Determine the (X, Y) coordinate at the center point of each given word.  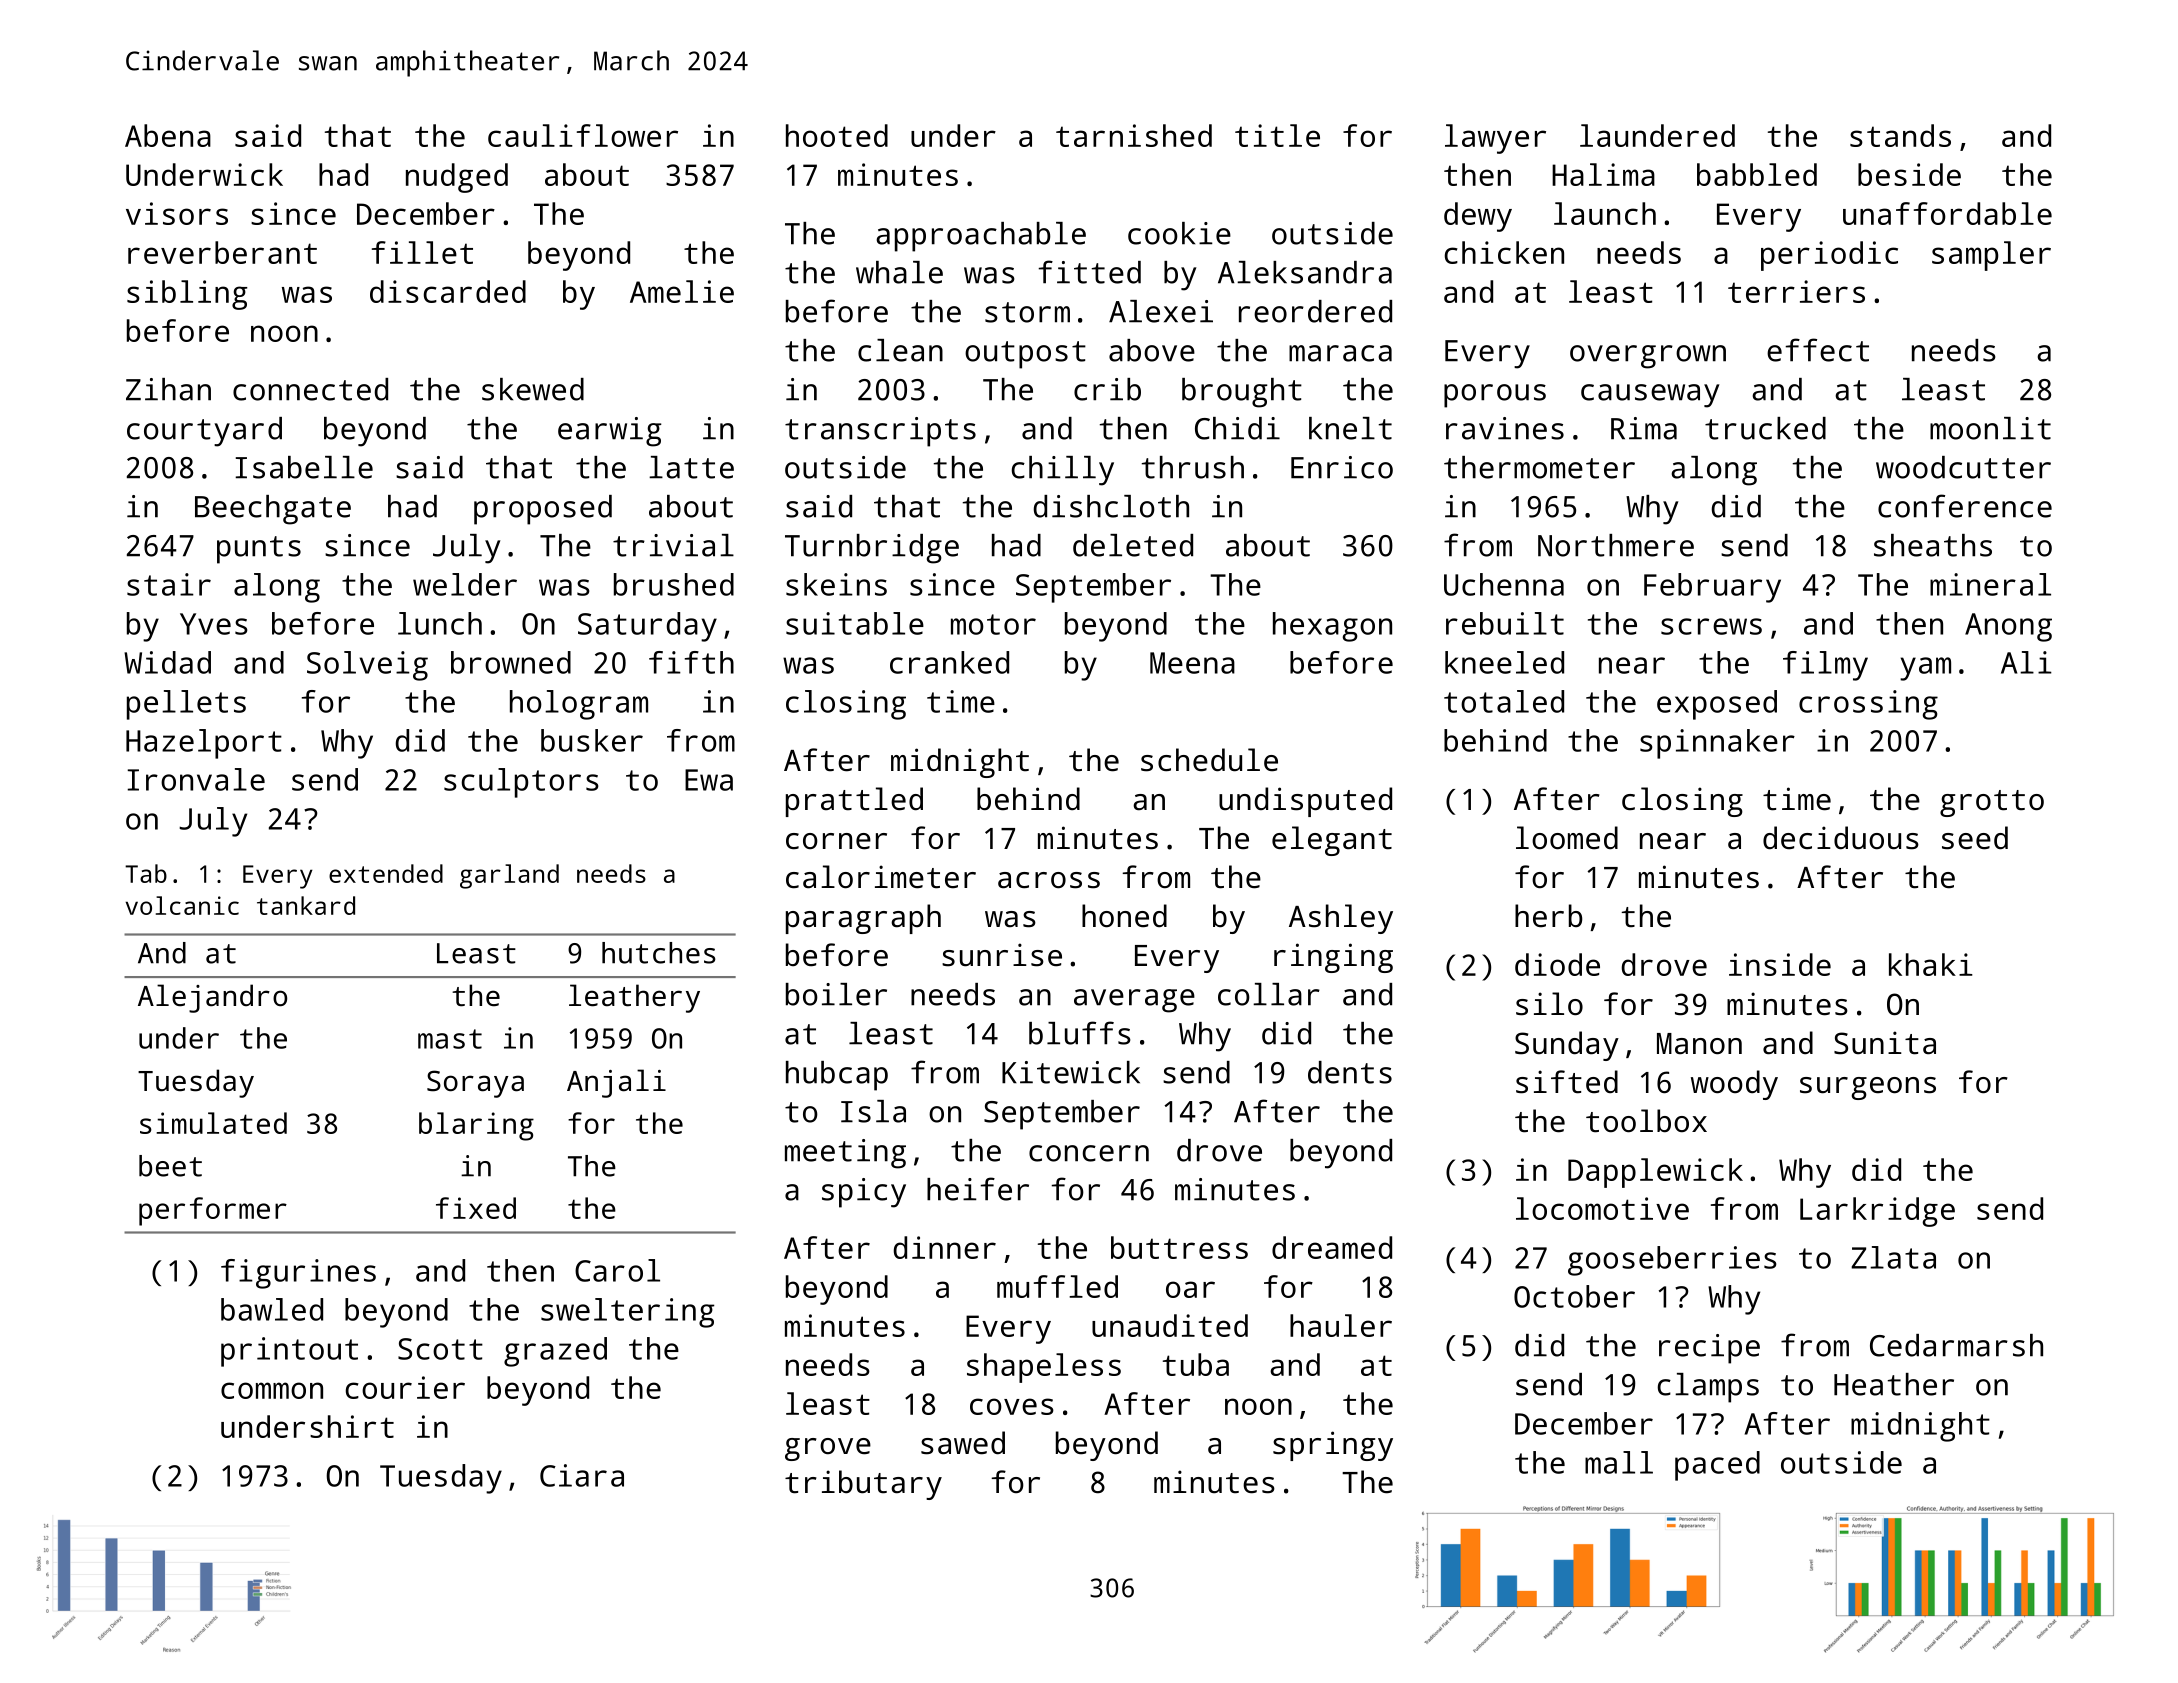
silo (1549, 1004)
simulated (213, 1123)
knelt (1350, 428)
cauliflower (583, 135)
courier (405, 1387)
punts (259, 550)
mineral (1990, 584)
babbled (1757, 174)
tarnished (1134, 135)
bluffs (1080, 1033)
